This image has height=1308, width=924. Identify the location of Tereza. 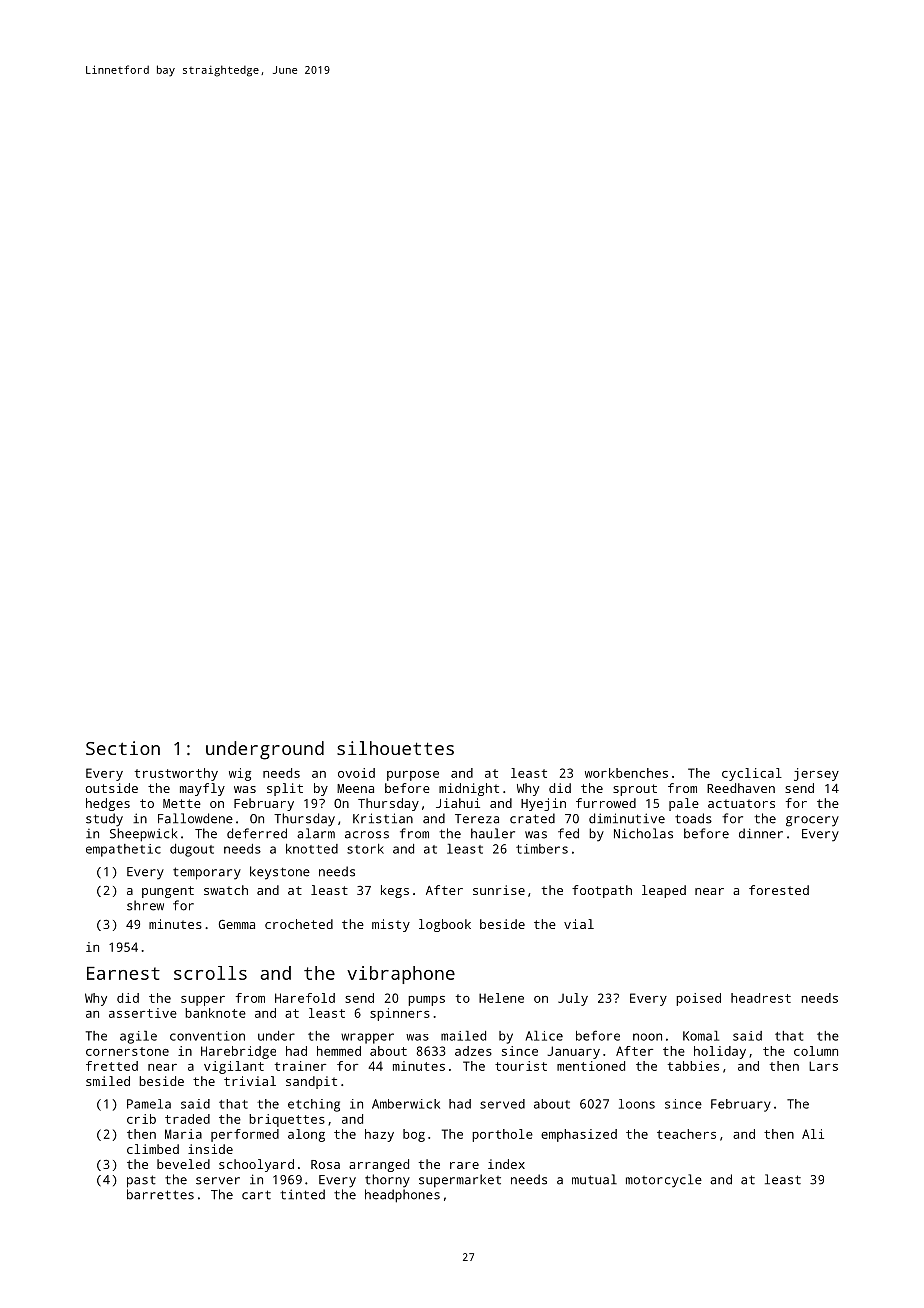
(477, 819).
